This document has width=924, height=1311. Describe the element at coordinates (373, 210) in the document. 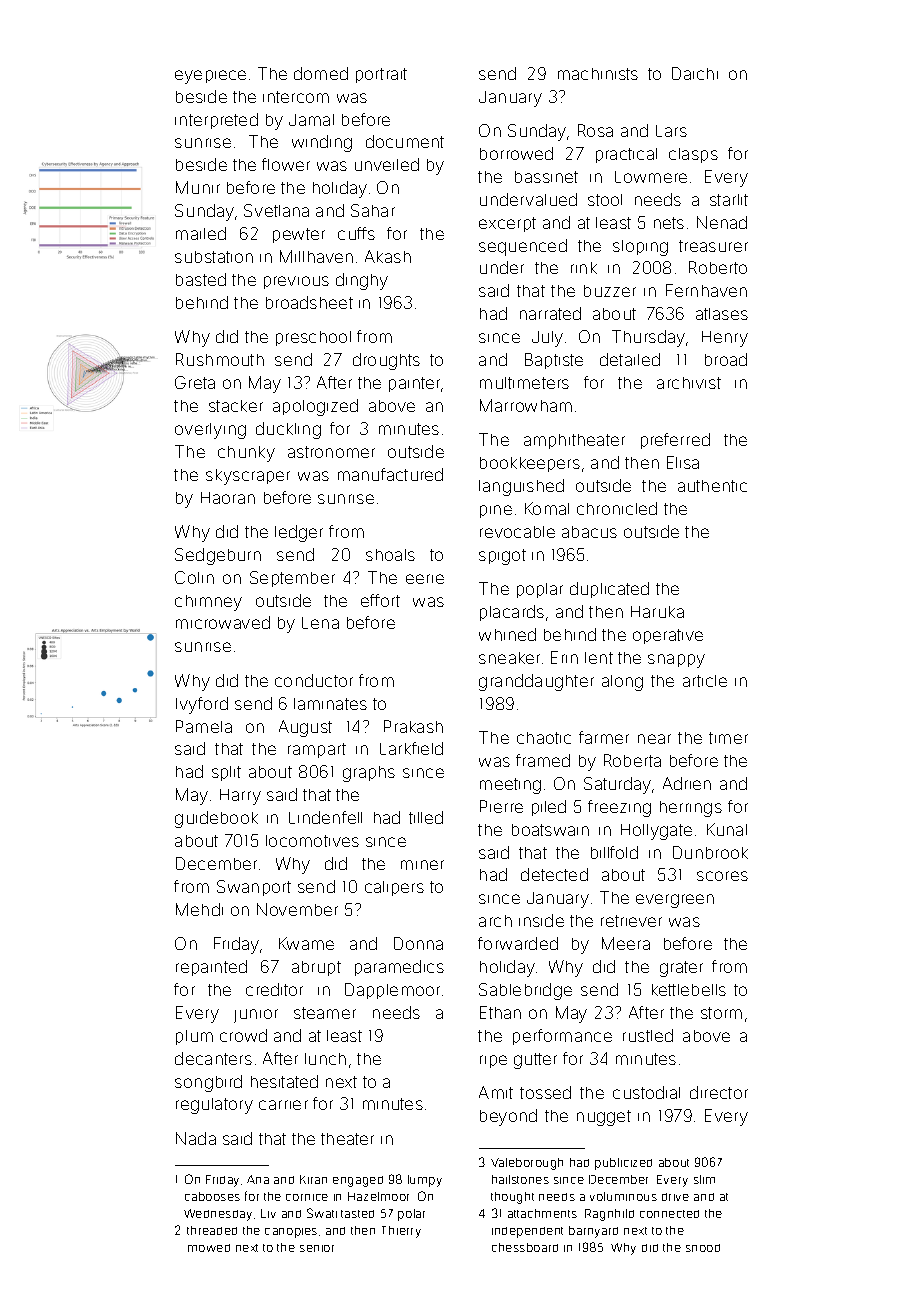

I see `Sahar` at that location.
